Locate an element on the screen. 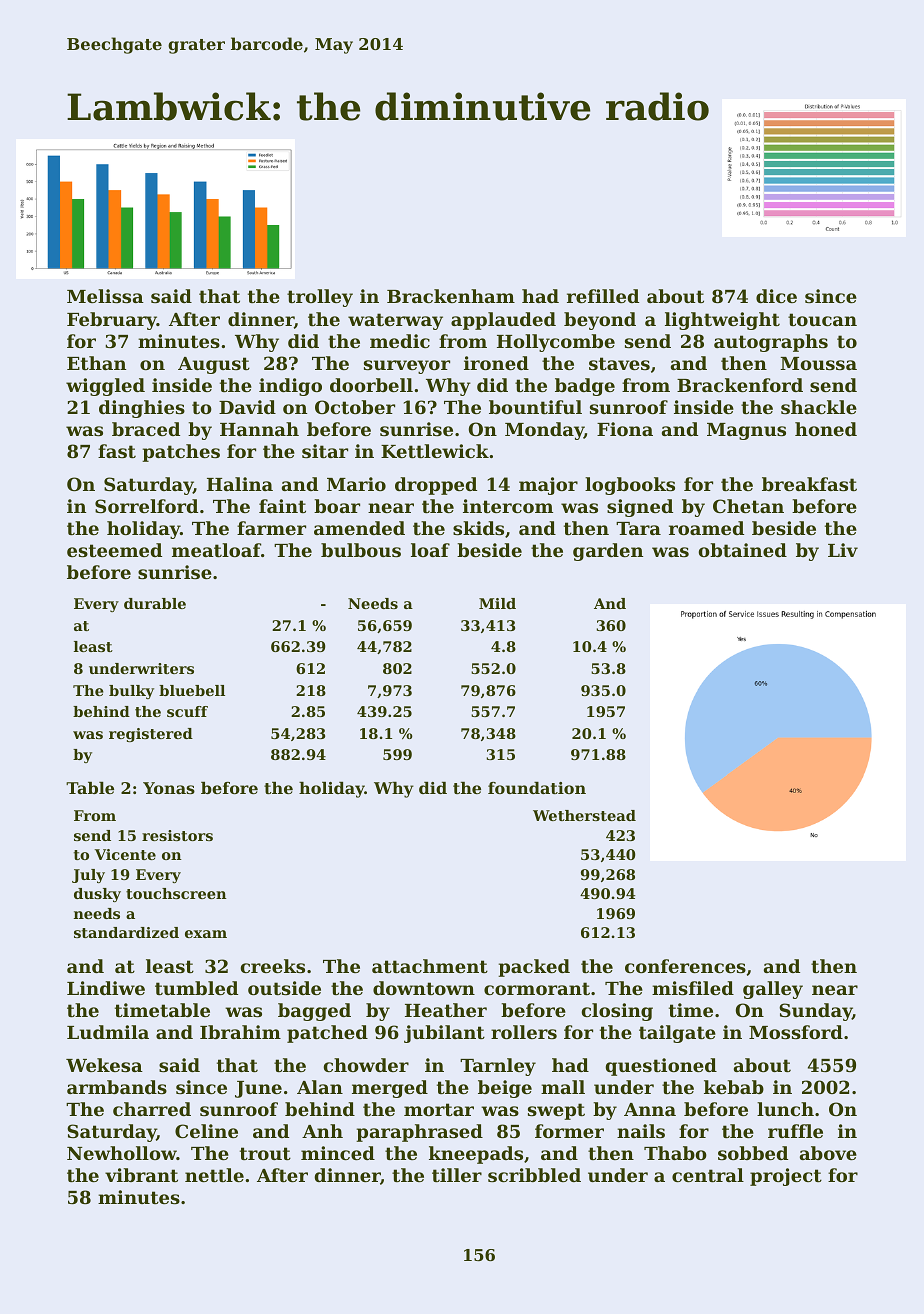 This screenshot has width=924, height=1314. David is located at coordinates (247, 407).
